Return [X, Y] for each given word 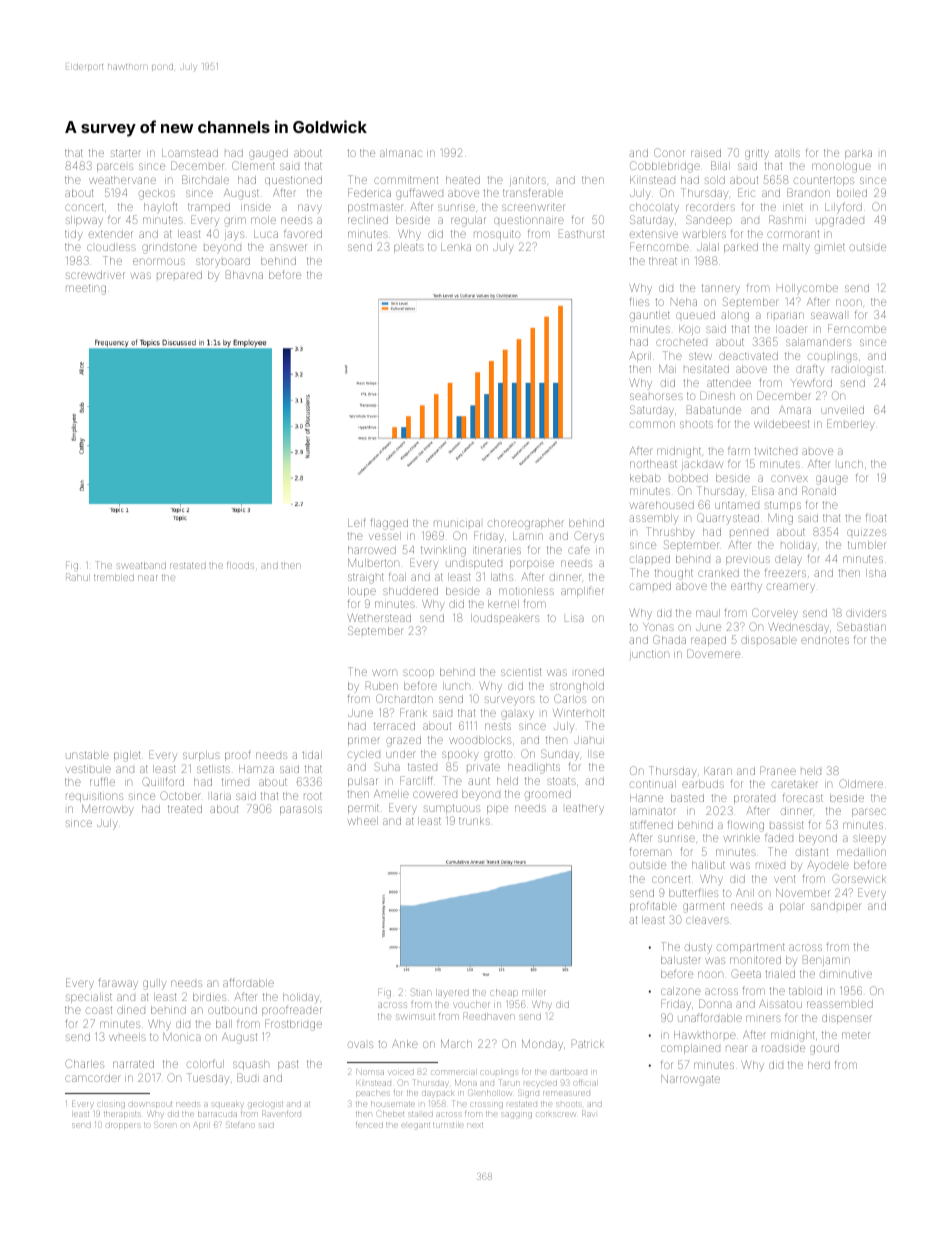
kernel [503, 604]
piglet [127, 756]
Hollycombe [807, 289]
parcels [115, 167]
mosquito [497, 235]
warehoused [662, 505]
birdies [209, 997]
